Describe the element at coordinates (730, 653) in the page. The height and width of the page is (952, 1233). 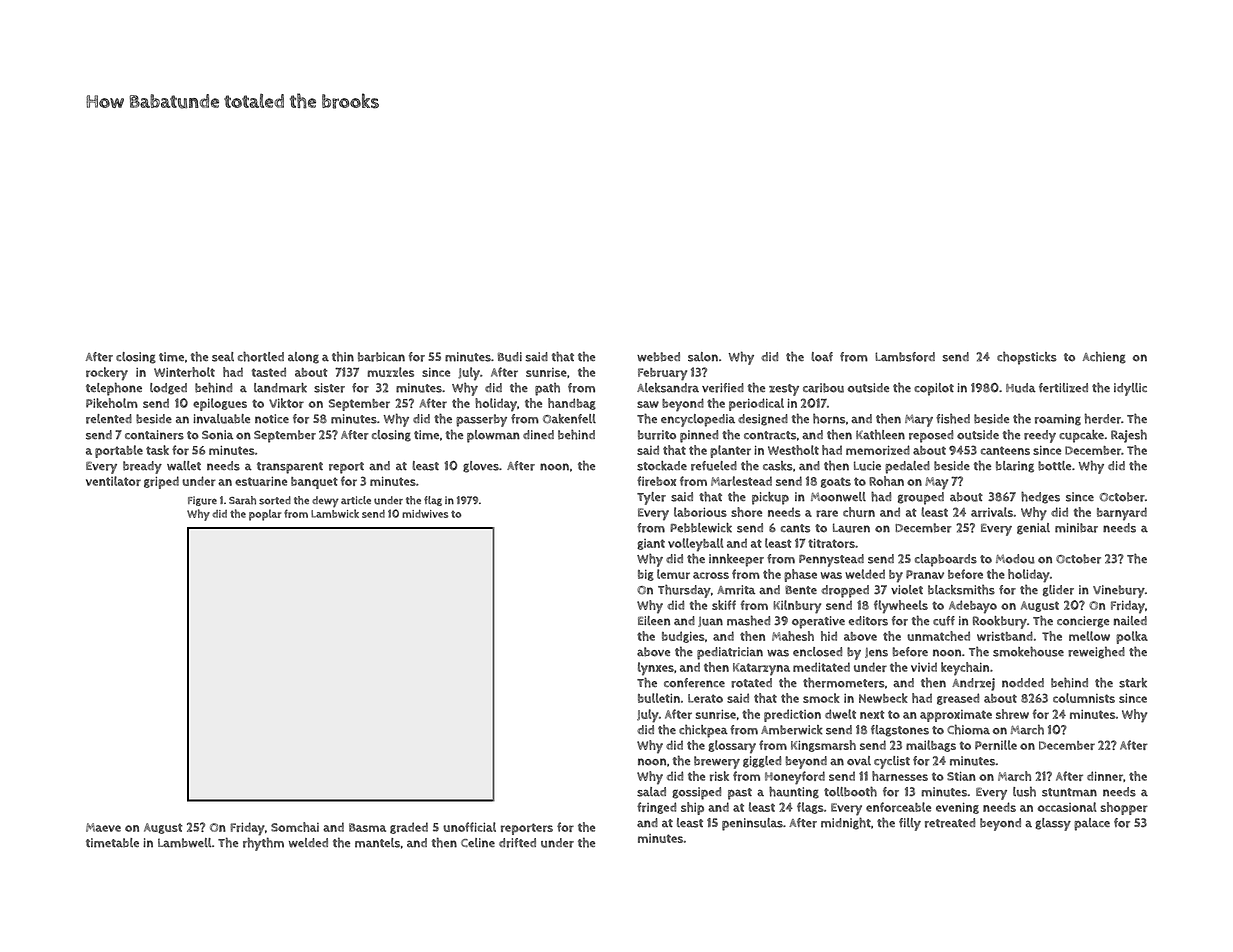
I see `pediatrician` at that location.
